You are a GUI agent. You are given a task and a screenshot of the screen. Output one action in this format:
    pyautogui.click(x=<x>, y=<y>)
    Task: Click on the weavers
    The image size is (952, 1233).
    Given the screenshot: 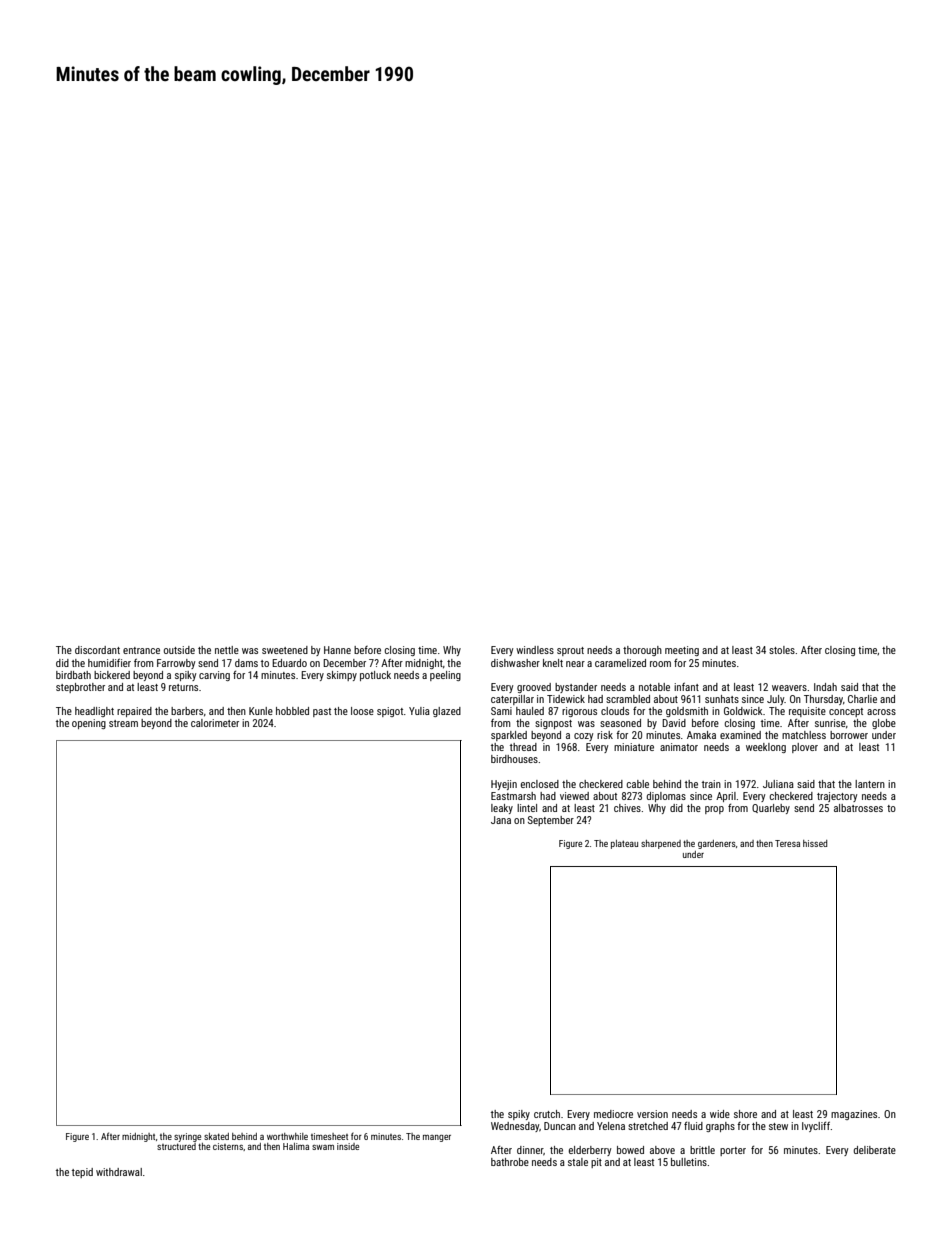 What is the action you would take?
    pyautogui.click(x=789, y=688)
